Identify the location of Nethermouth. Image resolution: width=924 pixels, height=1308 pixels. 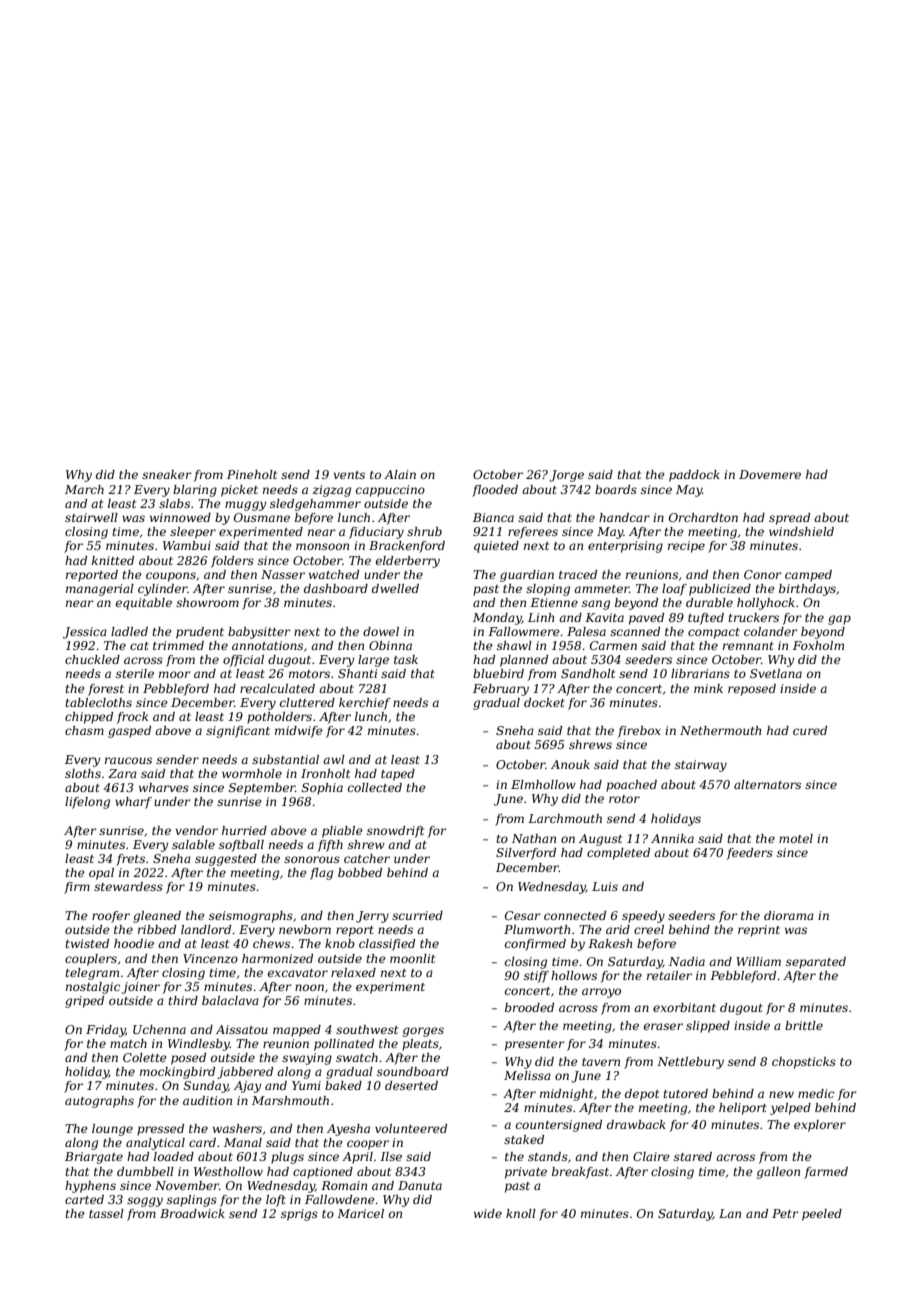
(720, 730).
